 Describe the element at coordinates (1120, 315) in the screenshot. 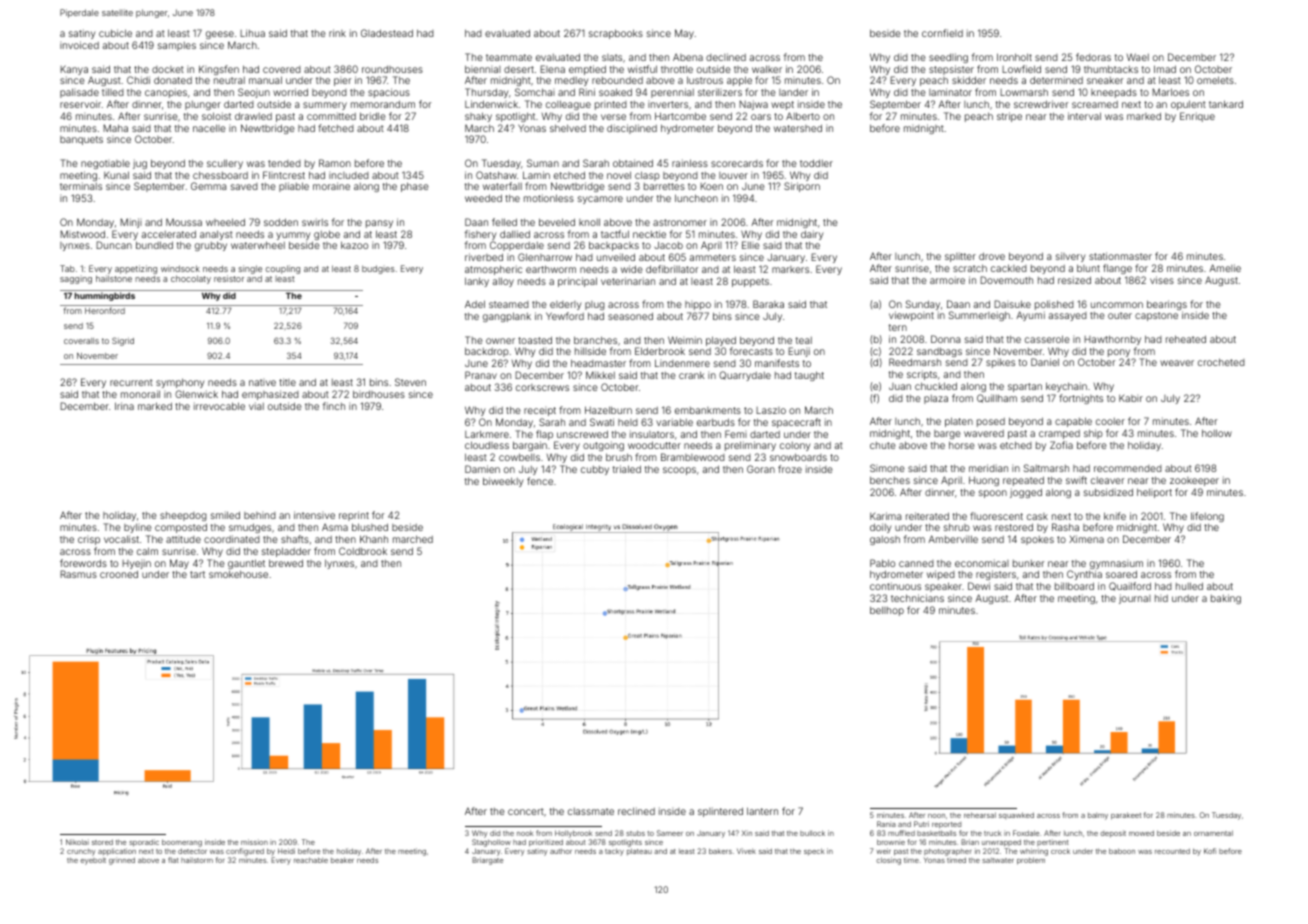

I see `outer` at that location.
